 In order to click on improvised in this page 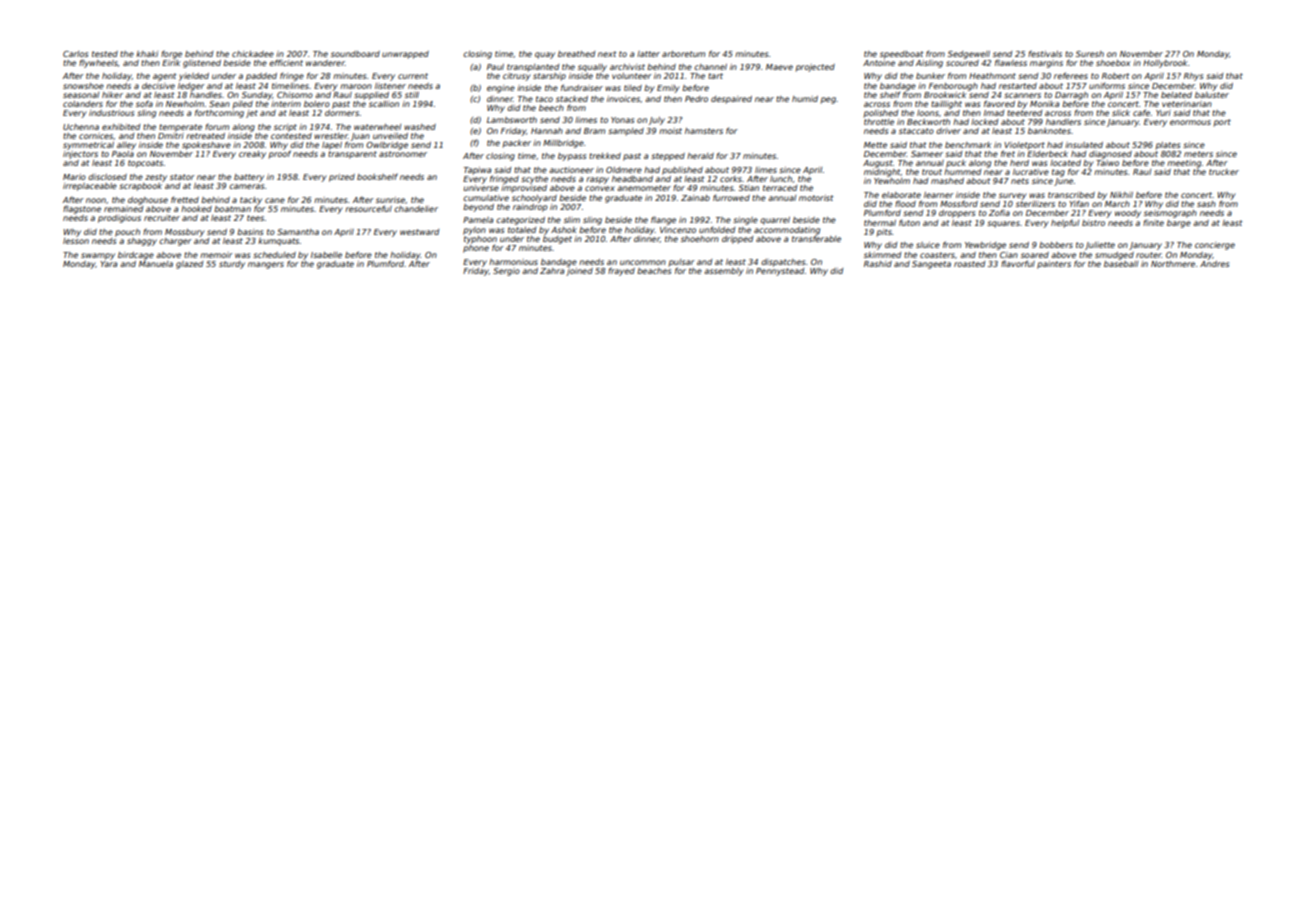, I will do `click(524, 189)`.
